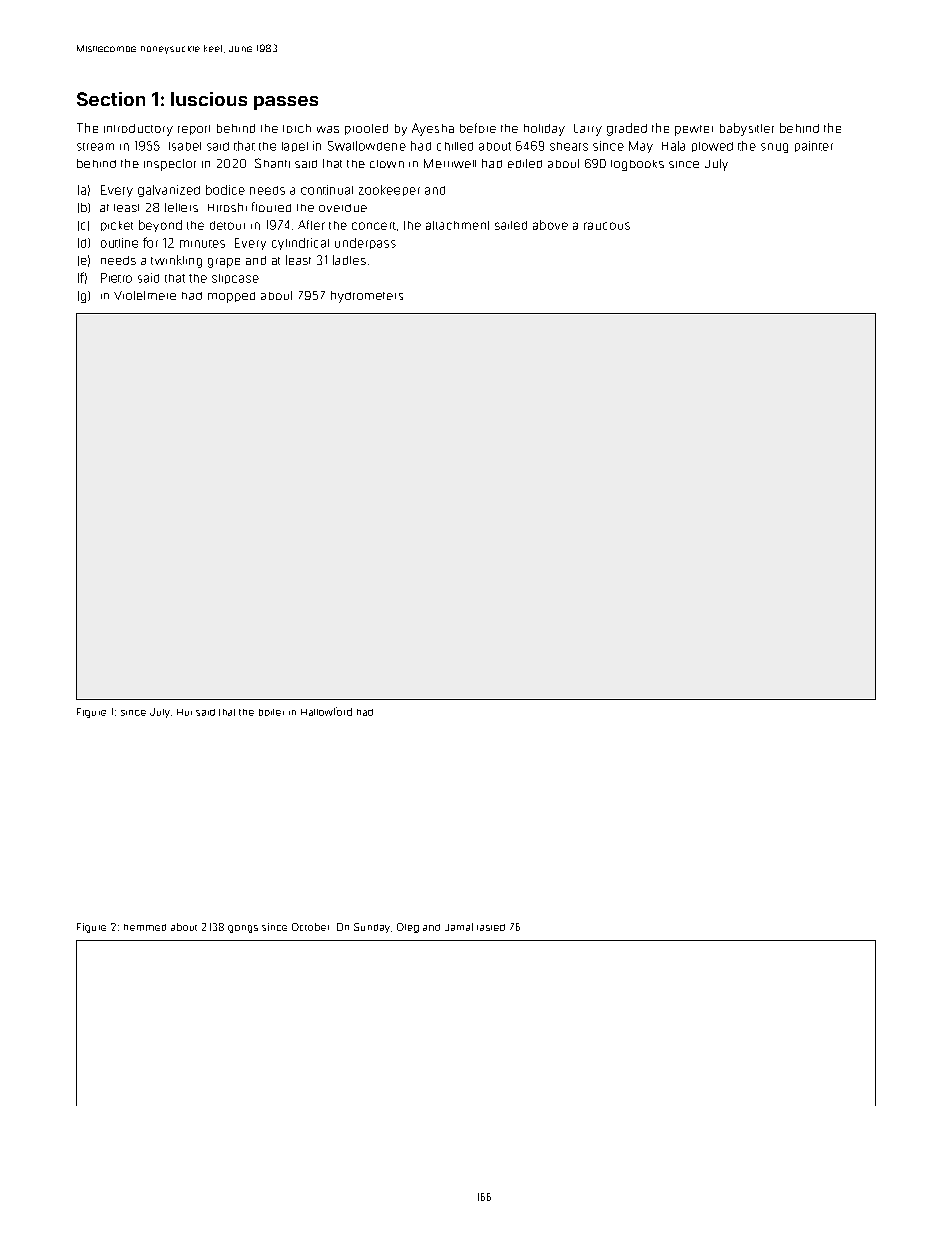 Image resolution: width=952 pixels, height=1233 pixels. What do you see at coordinates (145, 295) in the image?
I see `Violetmere` at bounding box center [145, 295].
